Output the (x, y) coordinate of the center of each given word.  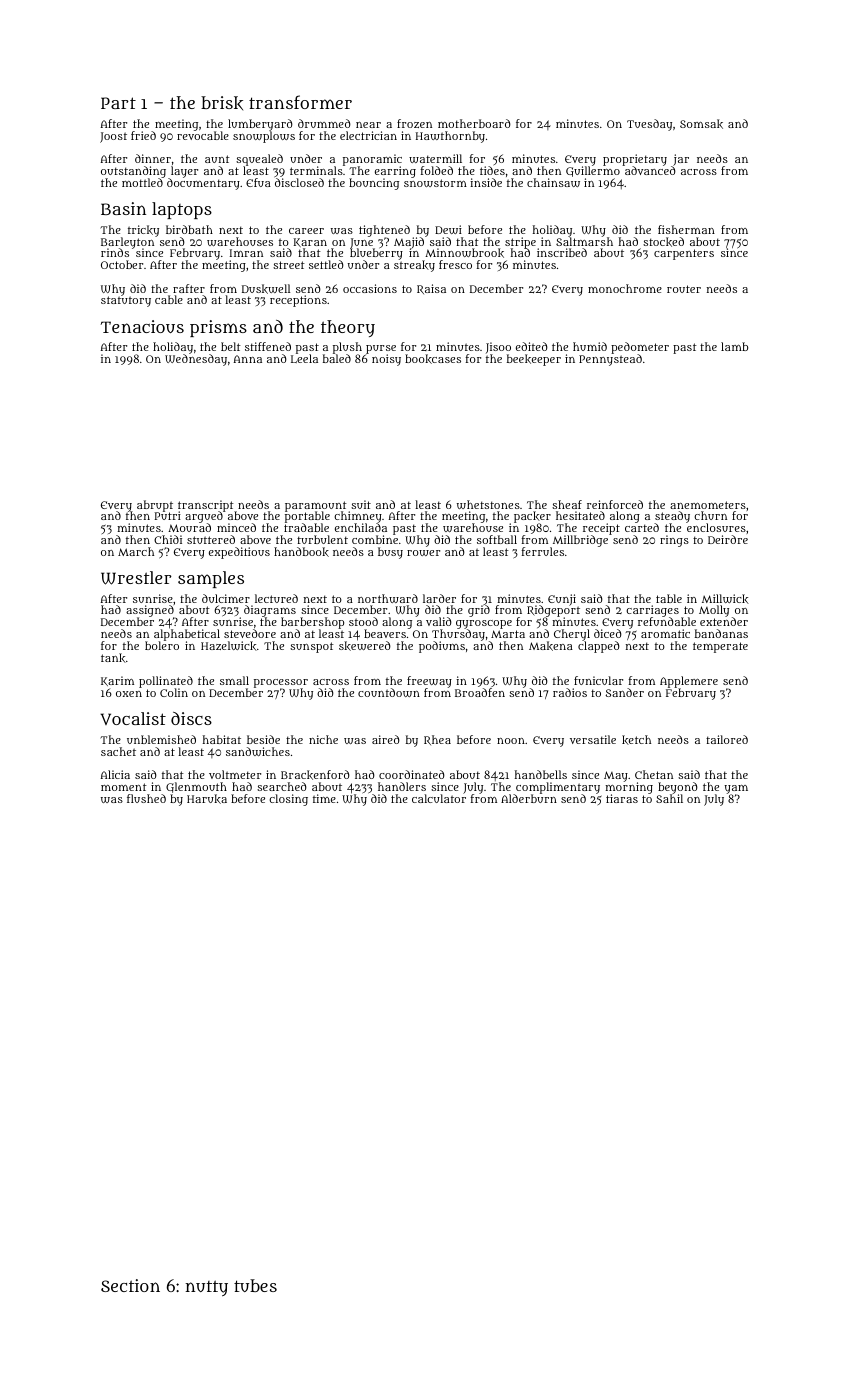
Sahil (669, 798)
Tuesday (649, 125)
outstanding (133, 172)
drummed (324, 123)
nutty (206, 1288)
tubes (255, 1285)
